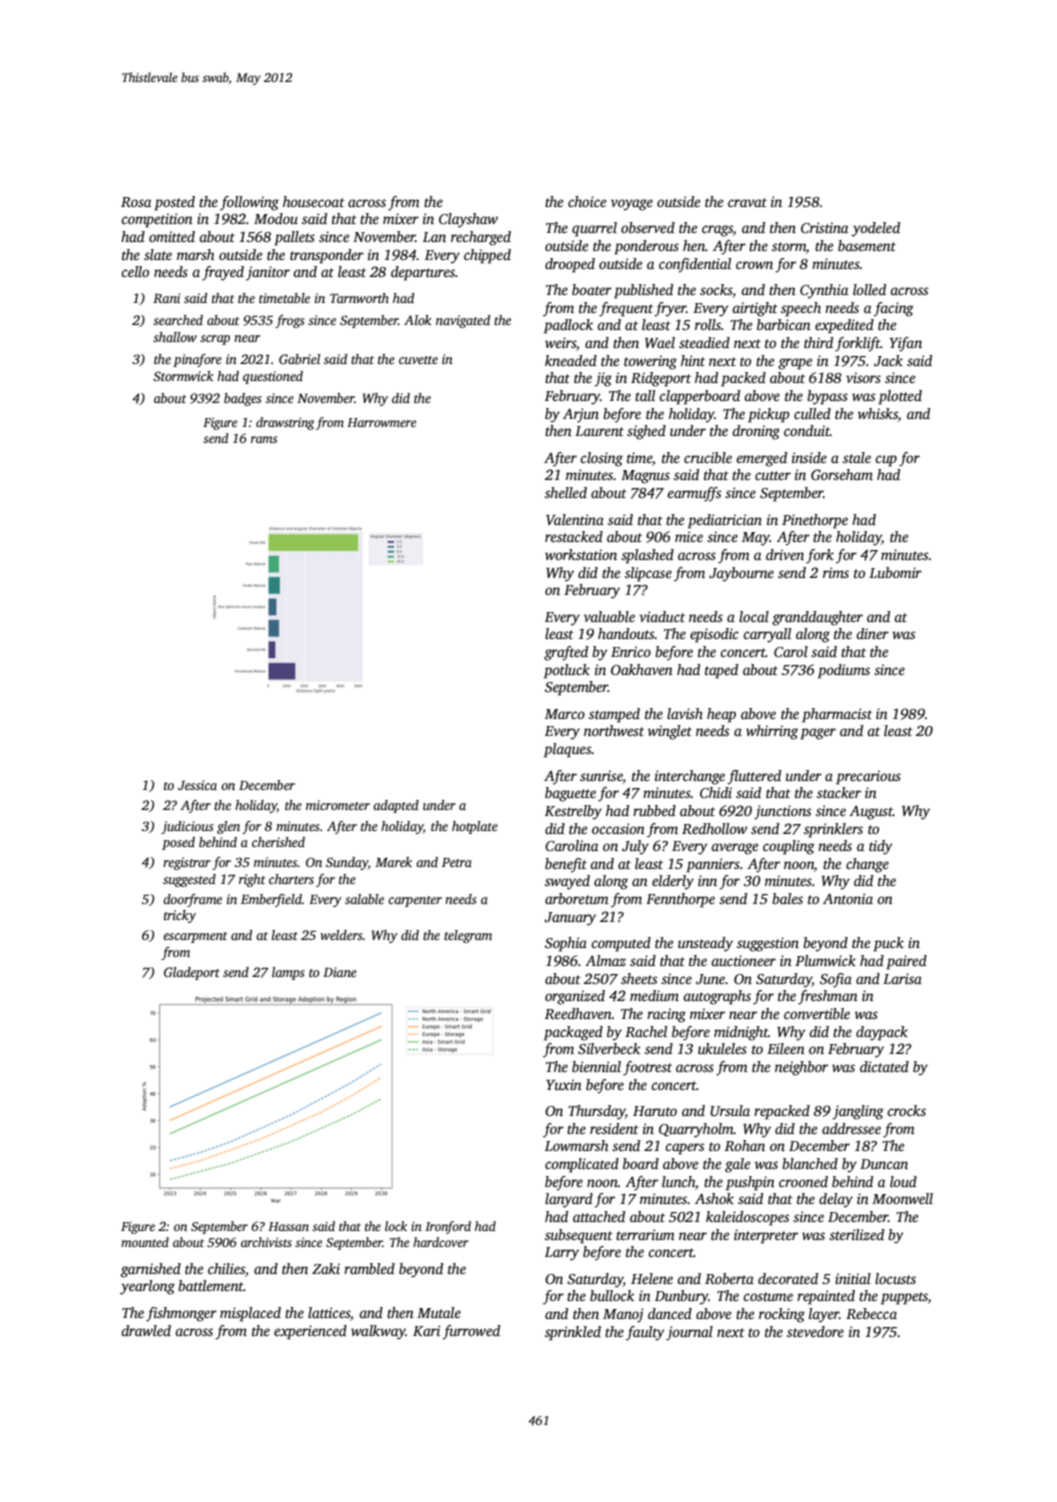 The image size is (1057, 1502). What do you see at coordinates (314, 201) in the image?
I see `housecoat` at bounding box center [314, 201].
